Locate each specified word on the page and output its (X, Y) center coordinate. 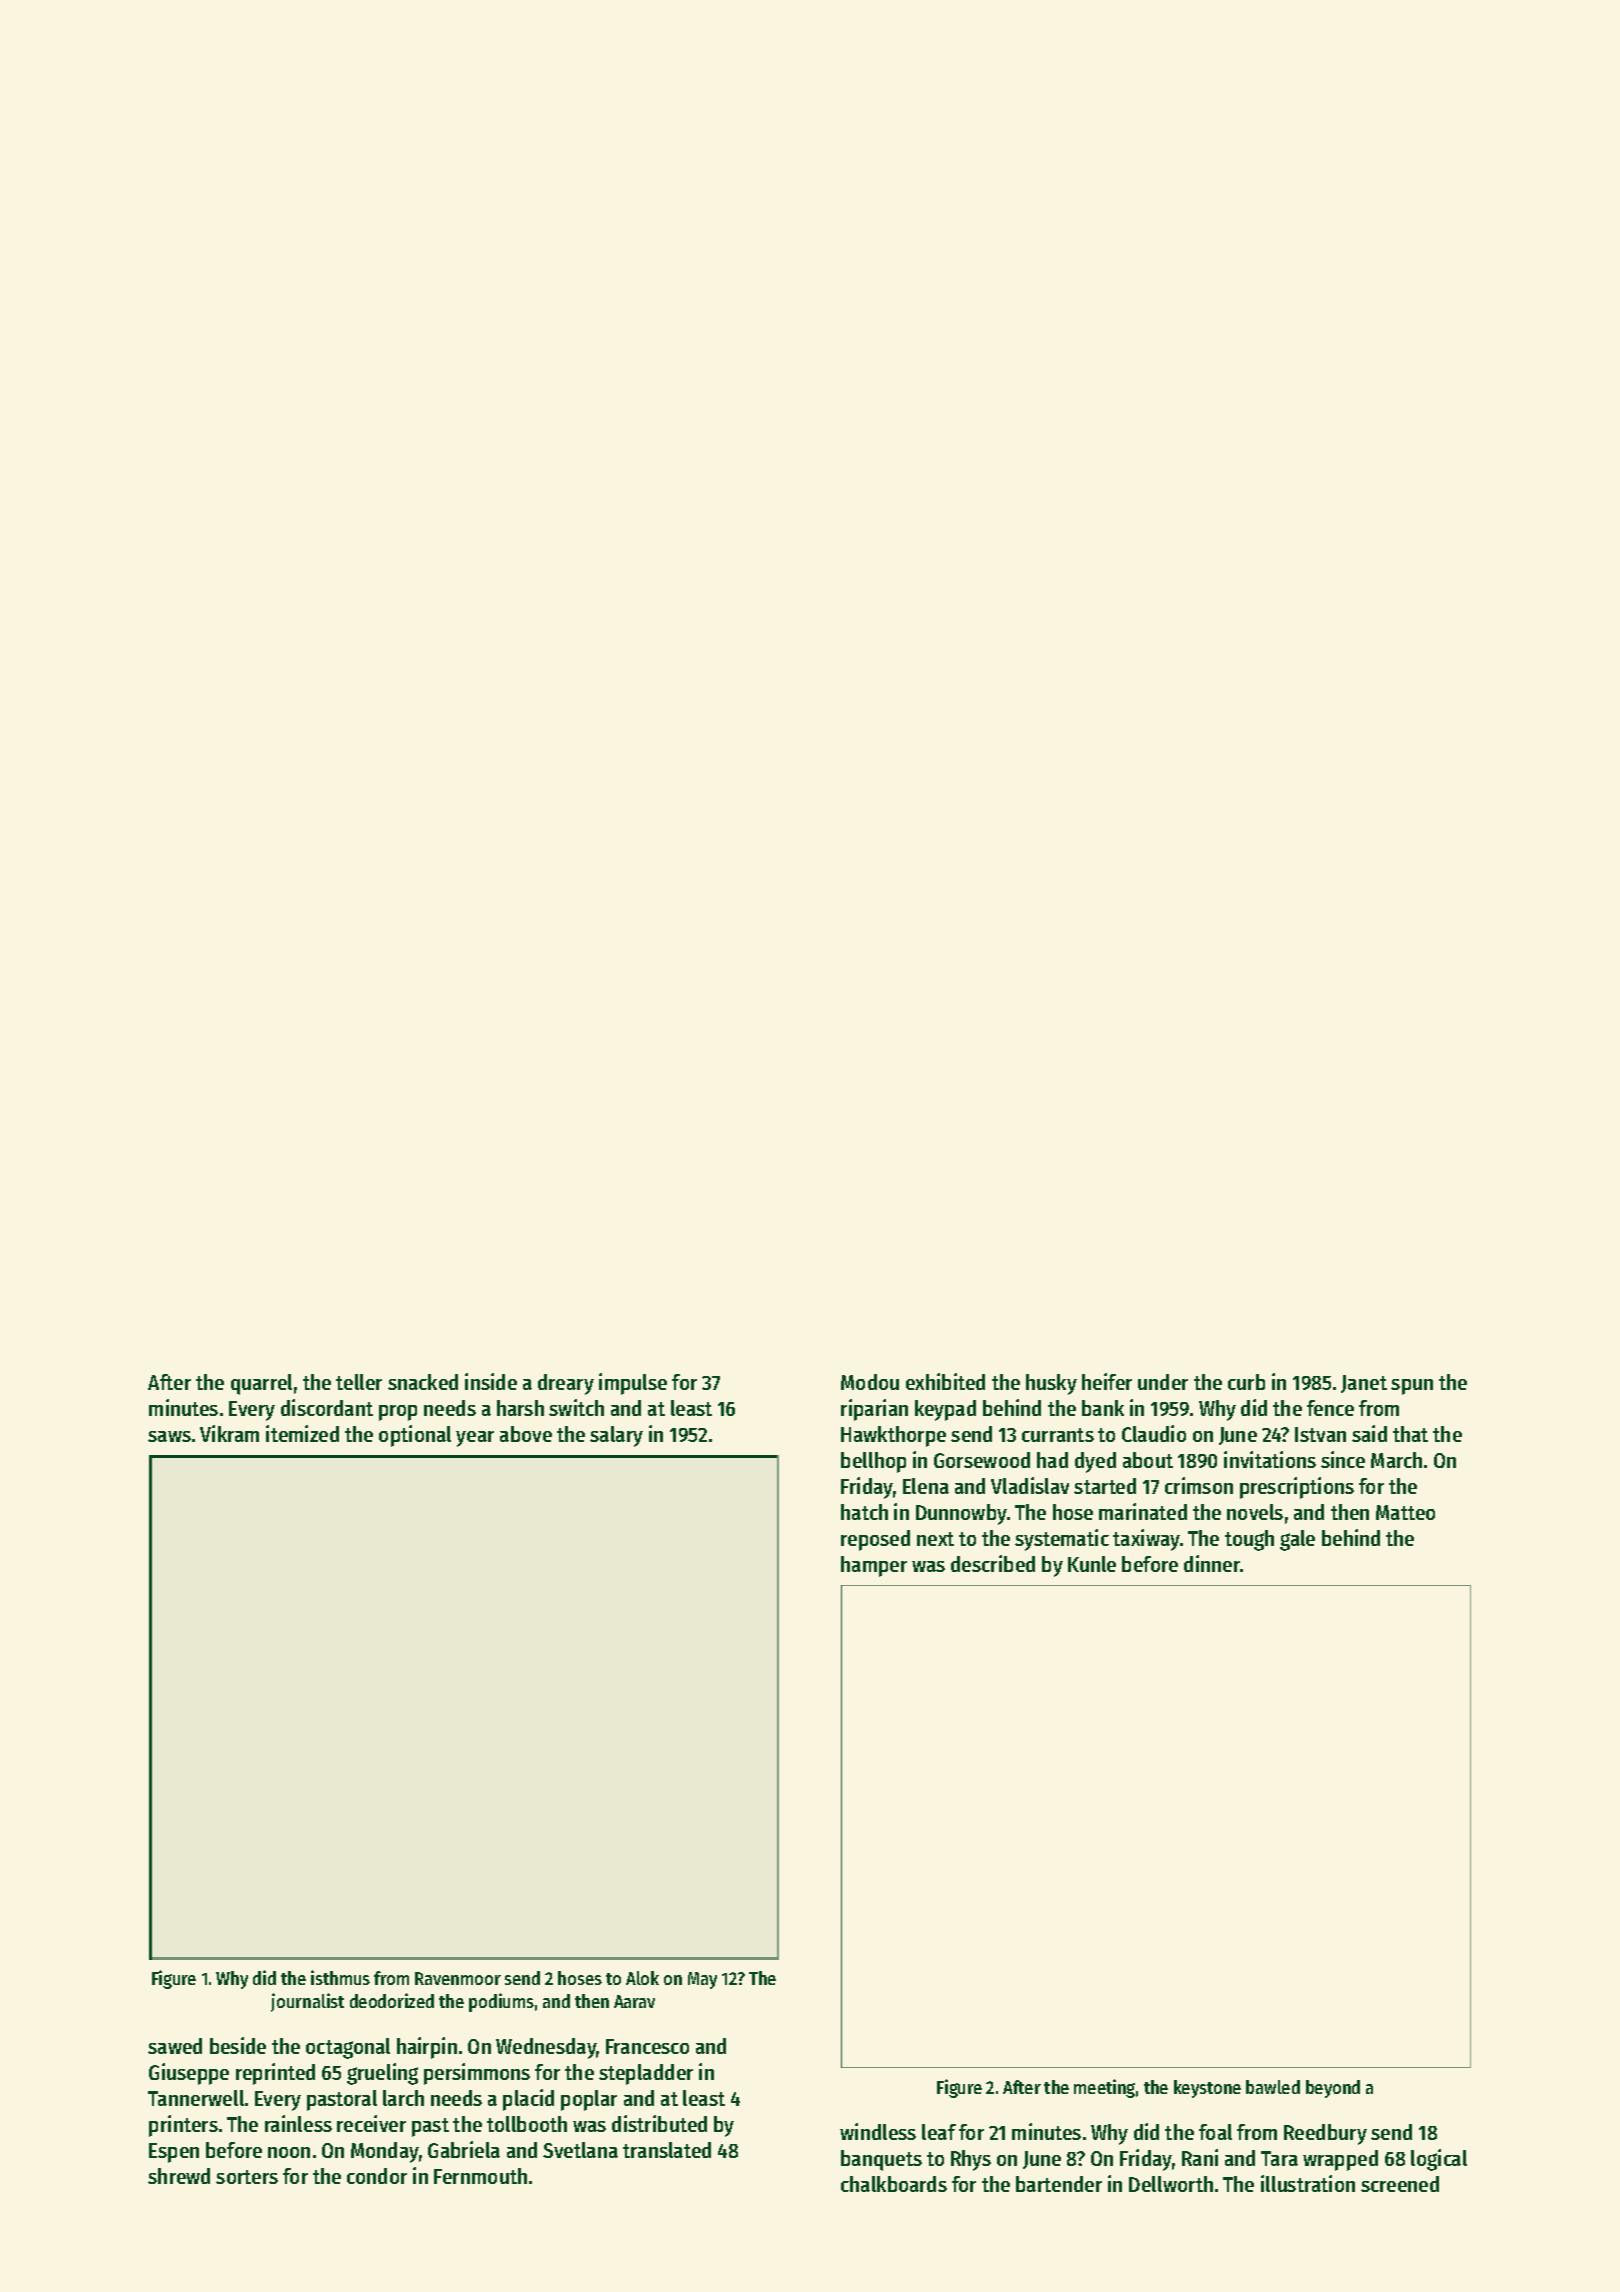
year (475, 1439)
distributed (659, 2123)
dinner (1212, 1563)
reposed (875, 1540)
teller (359, 1382)
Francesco (647, 2046)
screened (1400, 2184)
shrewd (179, 2176)
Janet (1364, 1384)
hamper (874, 1566)
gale (1297, 1540)
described (993, 1563)
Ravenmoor (458, 1978)
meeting (1104, 2088)
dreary (566, 1384)
